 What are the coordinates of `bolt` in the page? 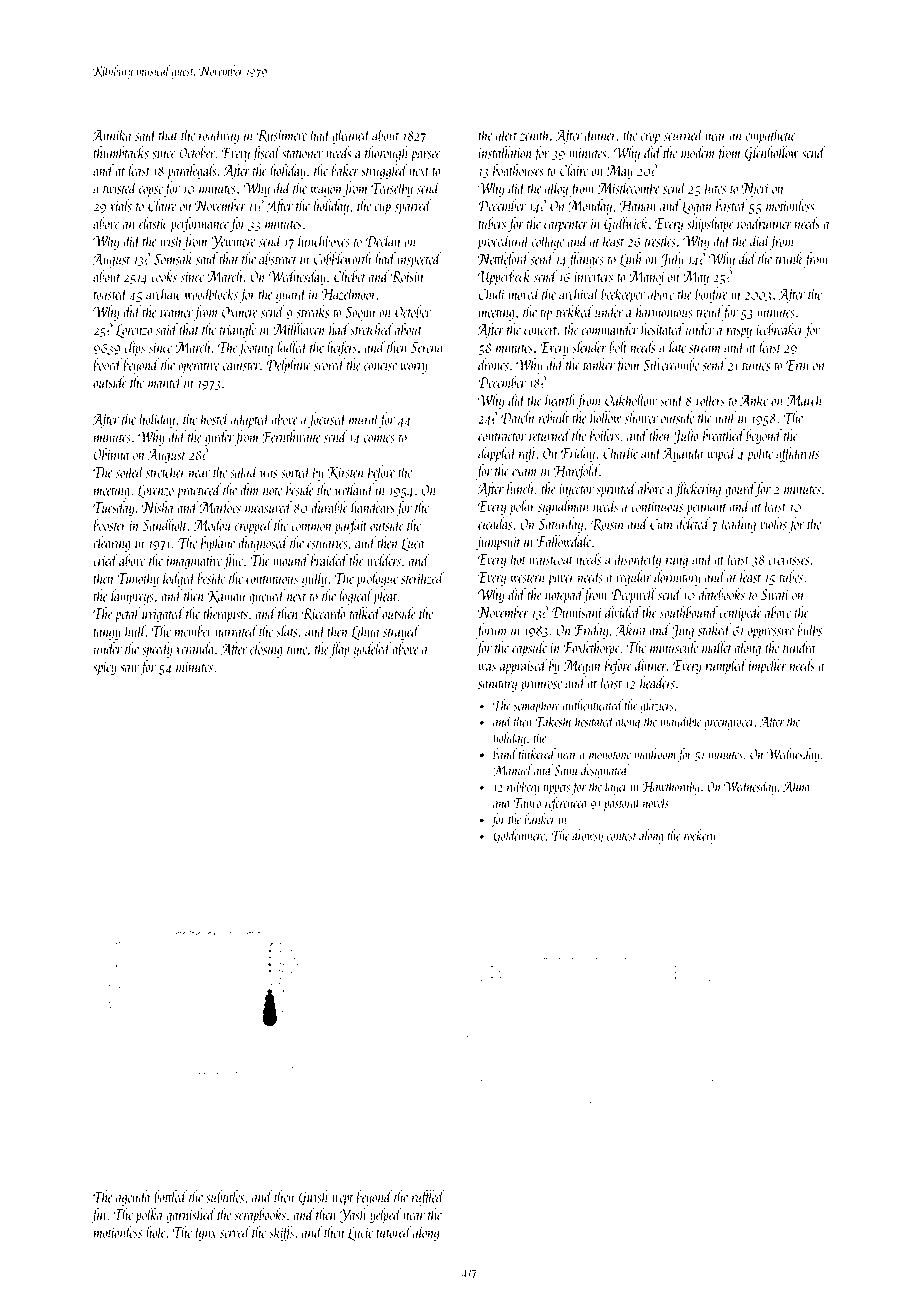 It's located at (618, 346).
